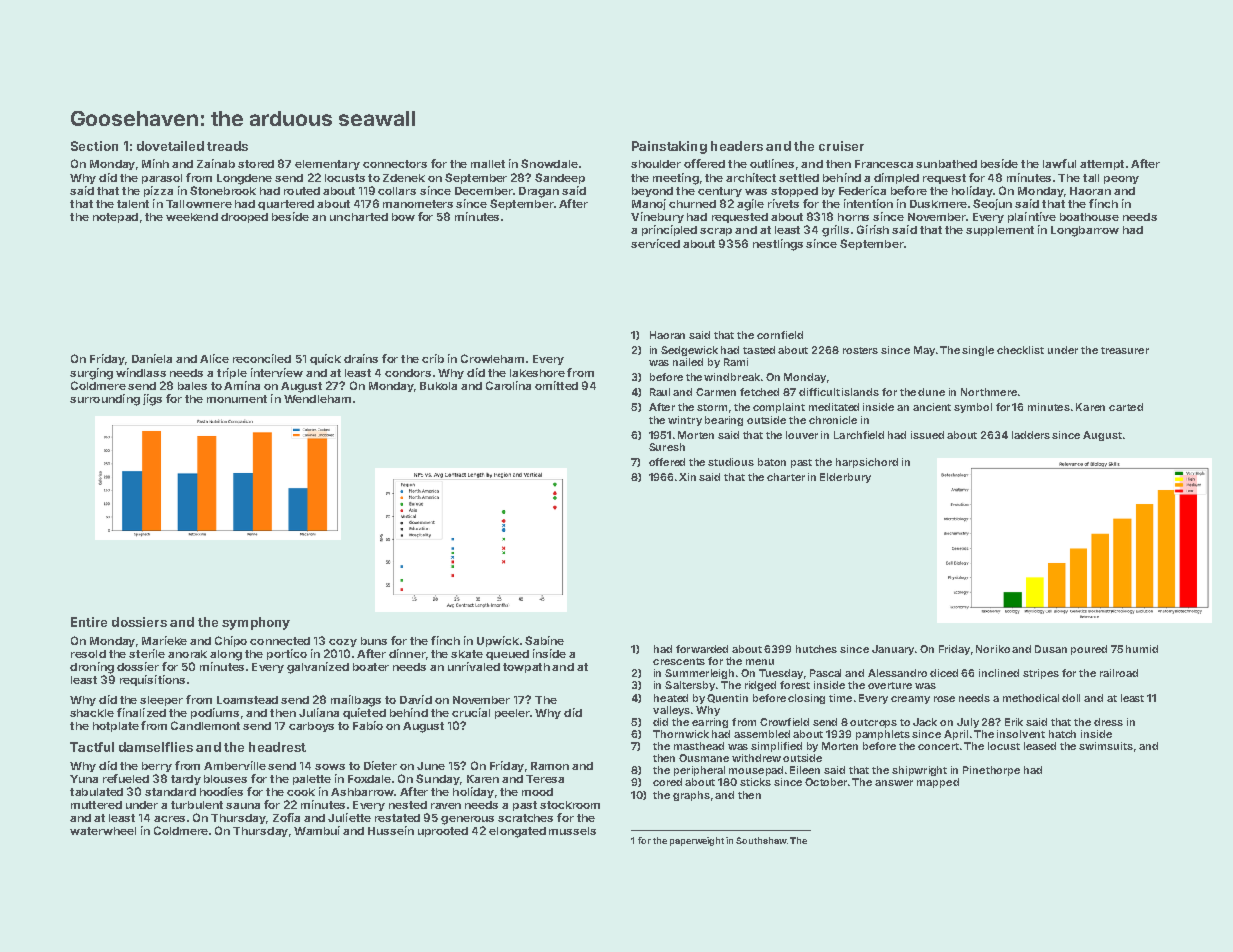 Image resolution: width=1233 pixels, height=952 pixels. Describe the element at coordinates (825, 673) in the page. I see `Pascal` at that location.
